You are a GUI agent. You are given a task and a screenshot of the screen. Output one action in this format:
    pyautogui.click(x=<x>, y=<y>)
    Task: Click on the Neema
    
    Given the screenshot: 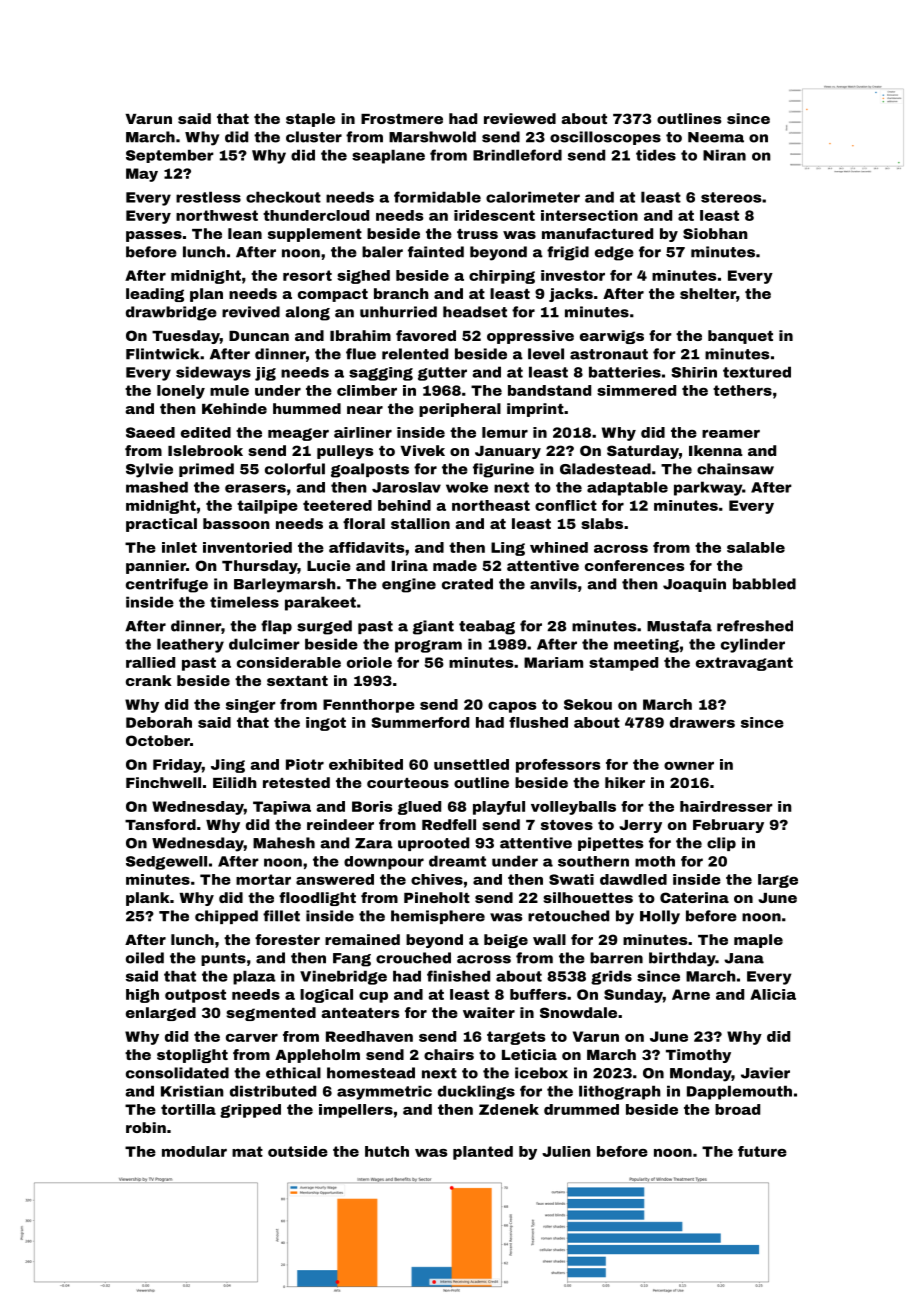 What is the action you would take?
    pyautogui.click(x=716, y=137)
